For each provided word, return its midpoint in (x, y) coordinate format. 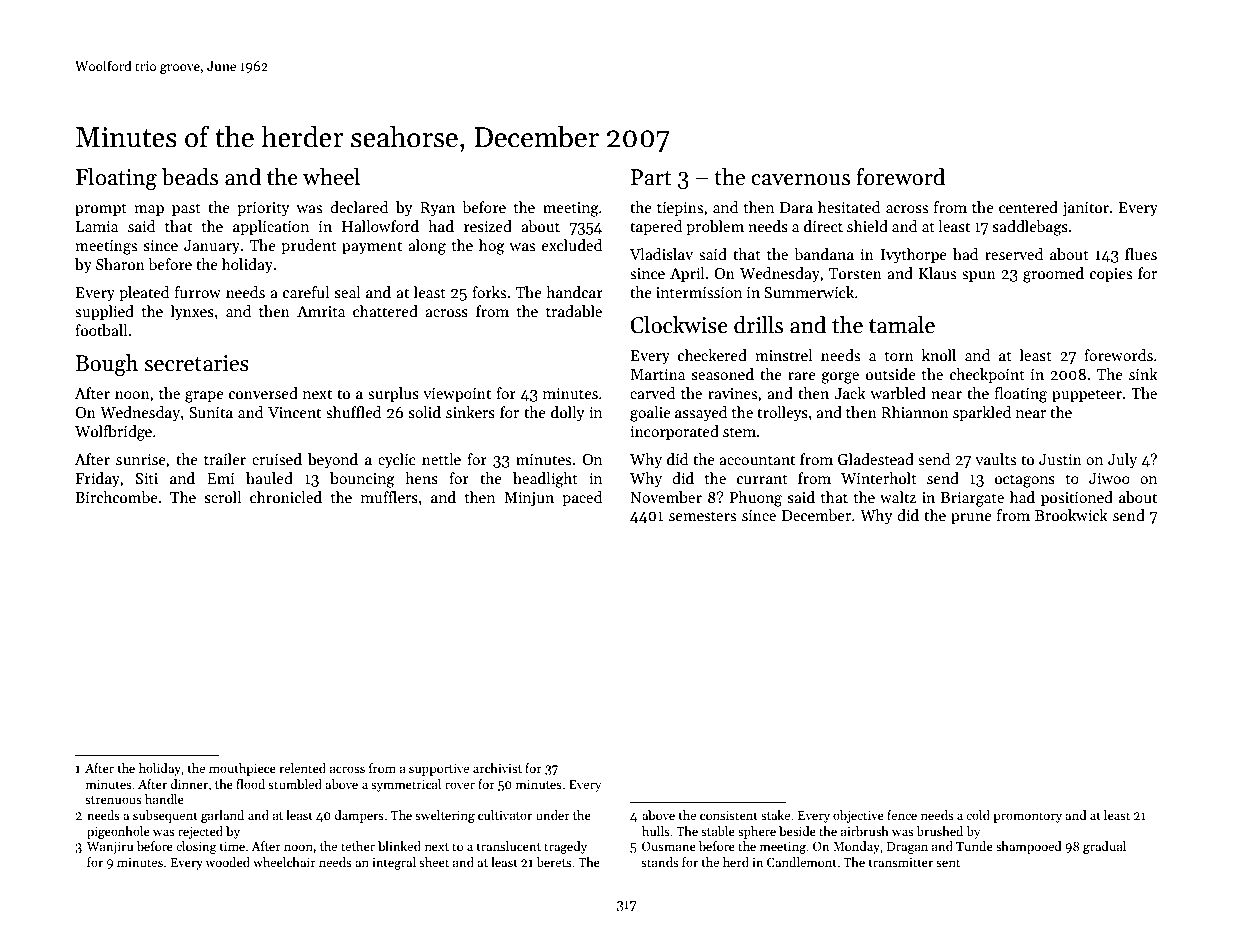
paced (582, 498)
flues (1141, 254)
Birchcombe (116, 497)
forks (489, 292)
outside (891, 374)
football (101, 330)
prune (971, 518)
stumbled (295, 784)
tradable (574, 311)
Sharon (120, 264)
